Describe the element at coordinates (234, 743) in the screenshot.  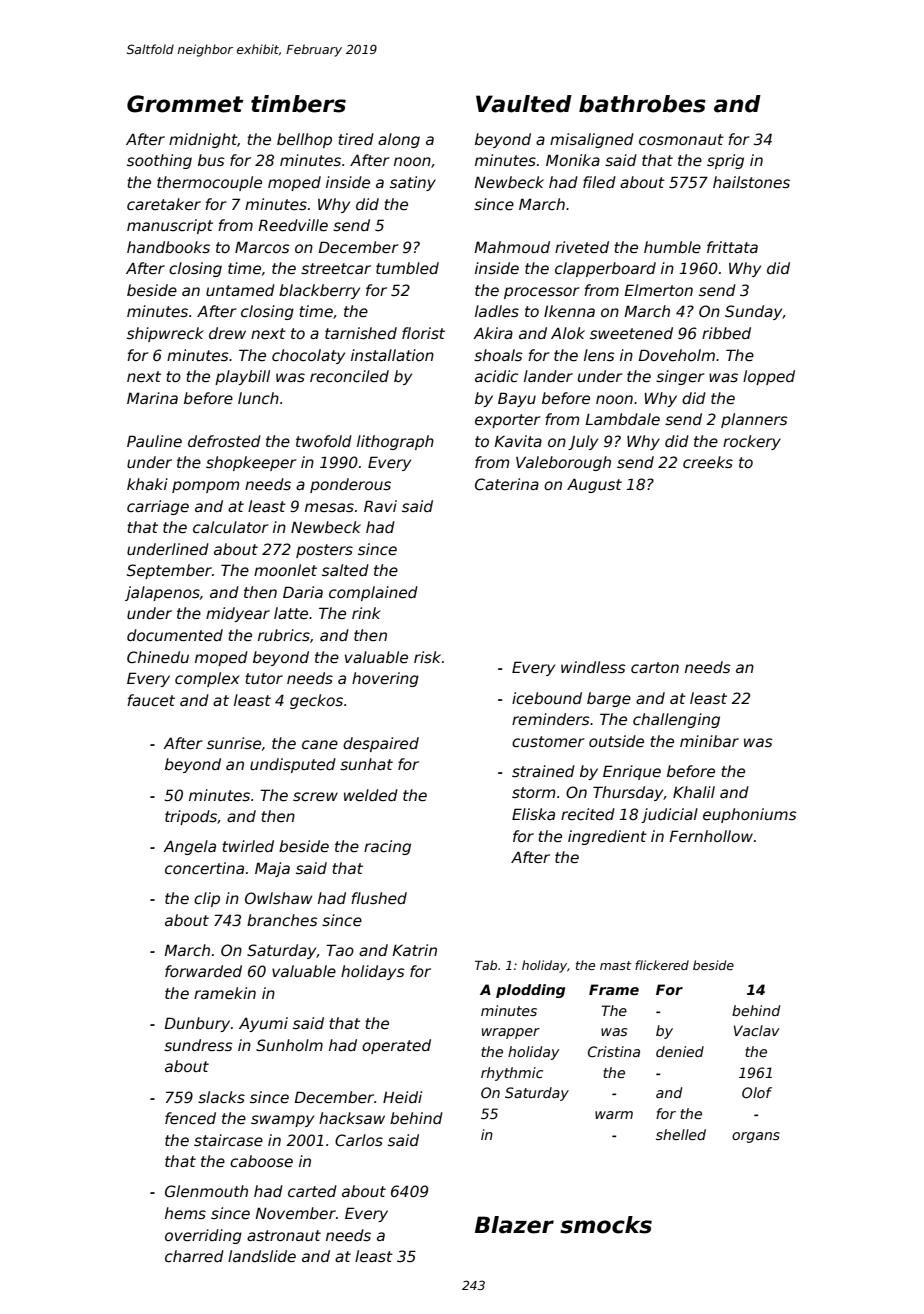
I see `sunrise` at that location.
